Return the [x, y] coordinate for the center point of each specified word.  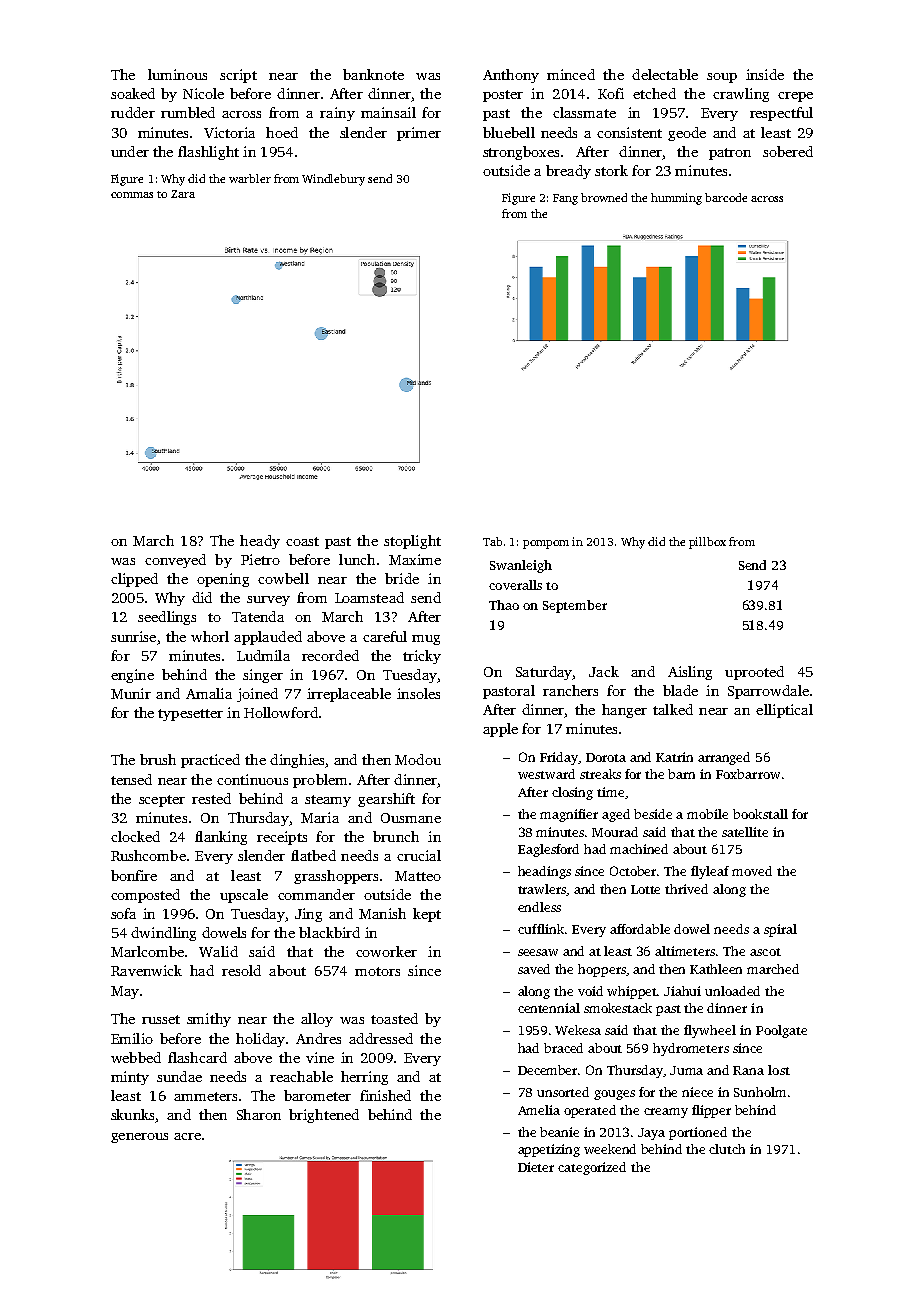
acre [187, 1136]
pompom [546, 544]
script [238, 76]
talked [673, 709]
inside [765, 74]
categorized [592, 1168]
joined [257, 695]
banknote [373, 74]
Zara [183, 194]
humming [676, 199]
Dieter [536, 1167]
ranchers [570, 690]
